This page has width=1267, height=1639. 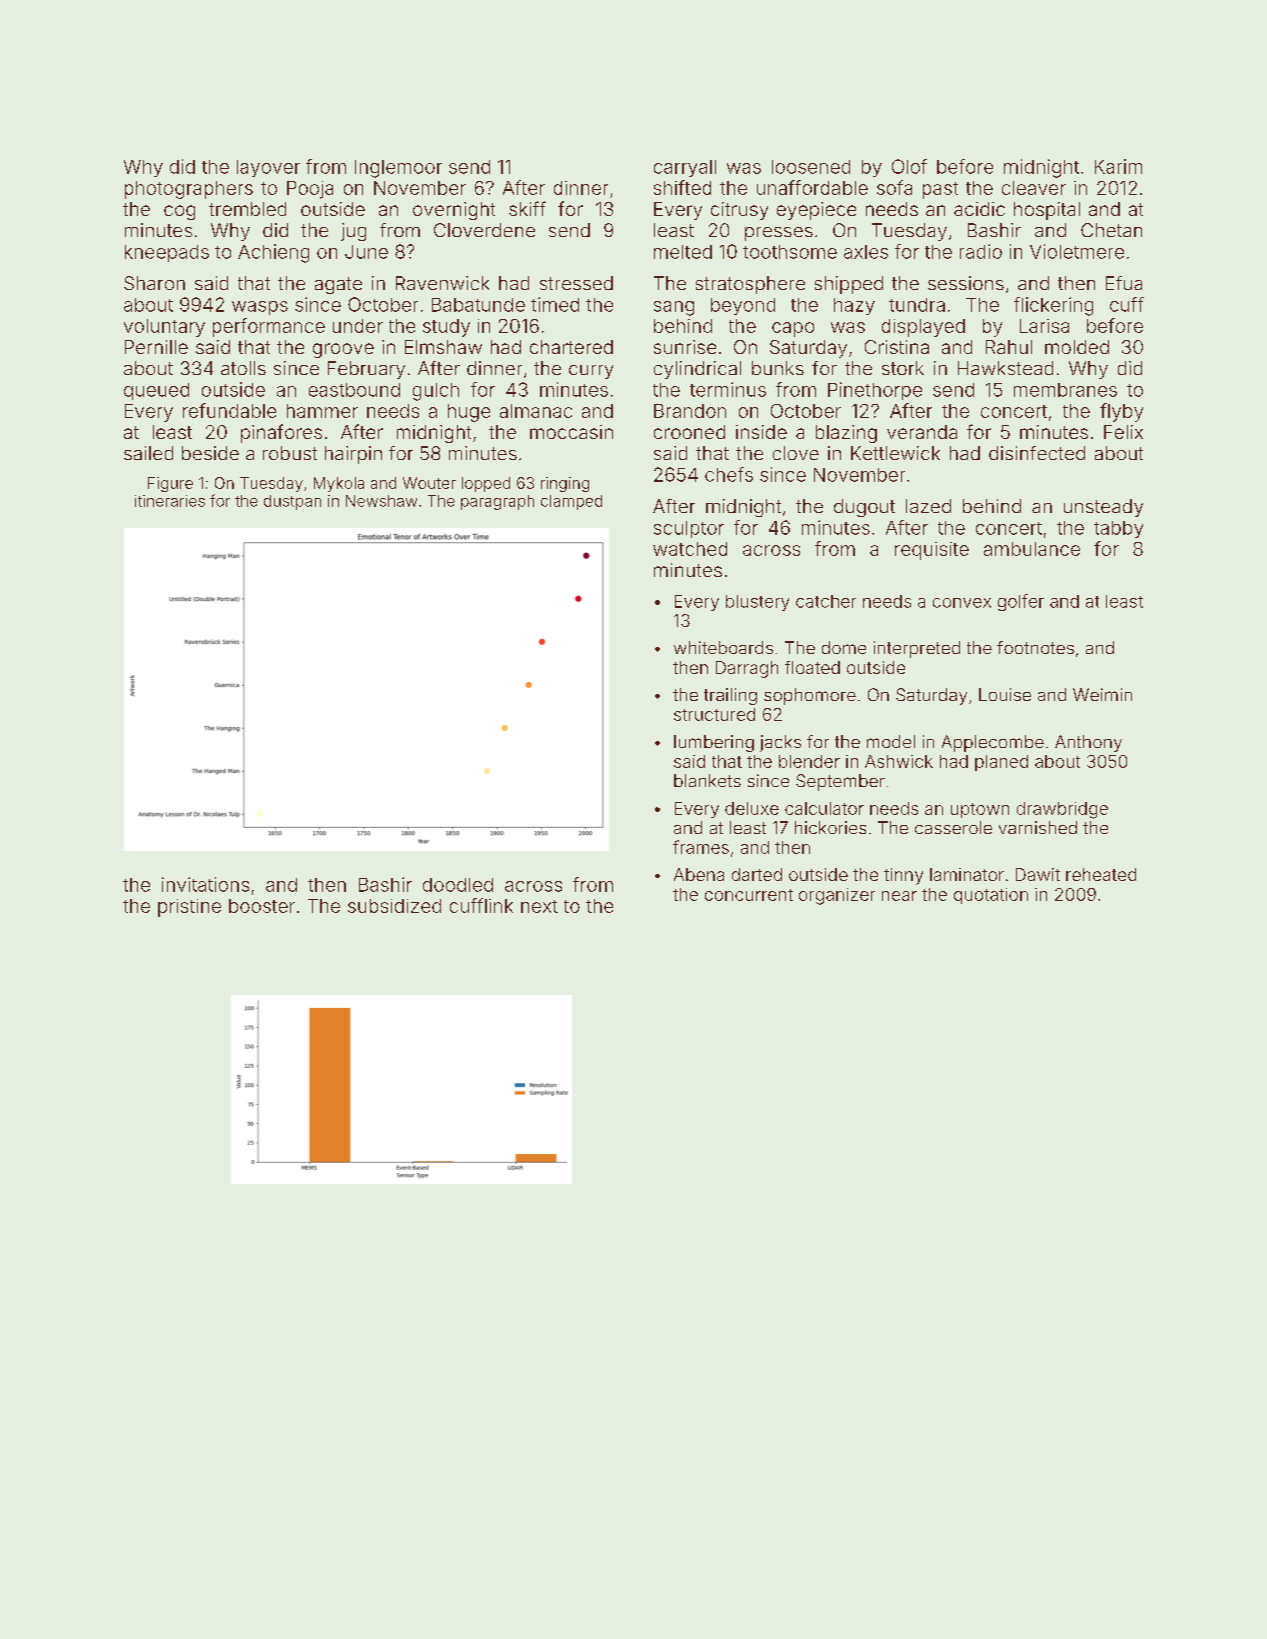 What do you see at coordinates (1077, 347) in the page?
I see `molded` at bounding box center [1077, 347].
